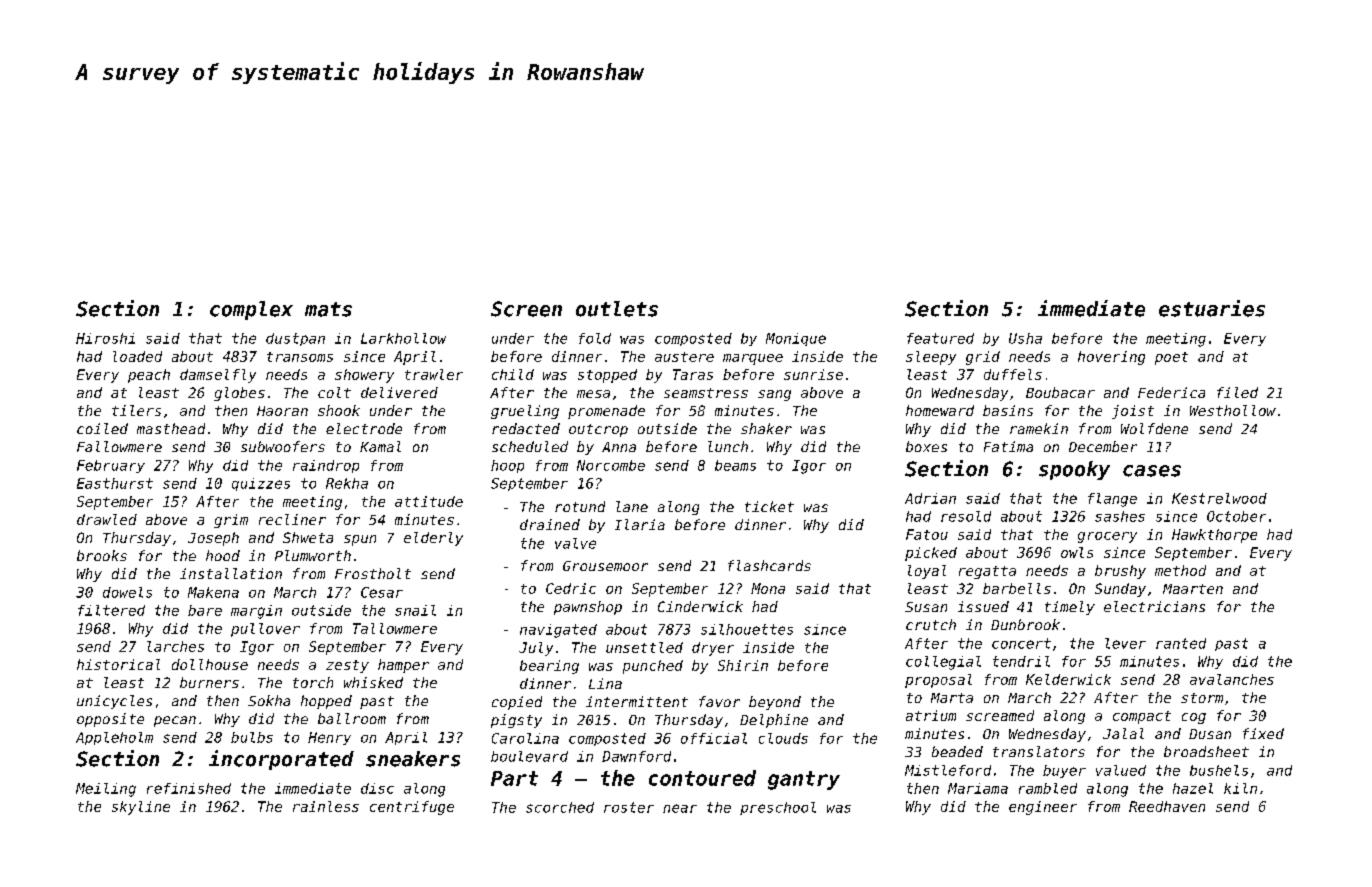 This screenshot has width=1372, height=887. What do you see at coordinates (1152, 471) in the screenshot?
I see `cases` at bounding box center [1152, 471].
